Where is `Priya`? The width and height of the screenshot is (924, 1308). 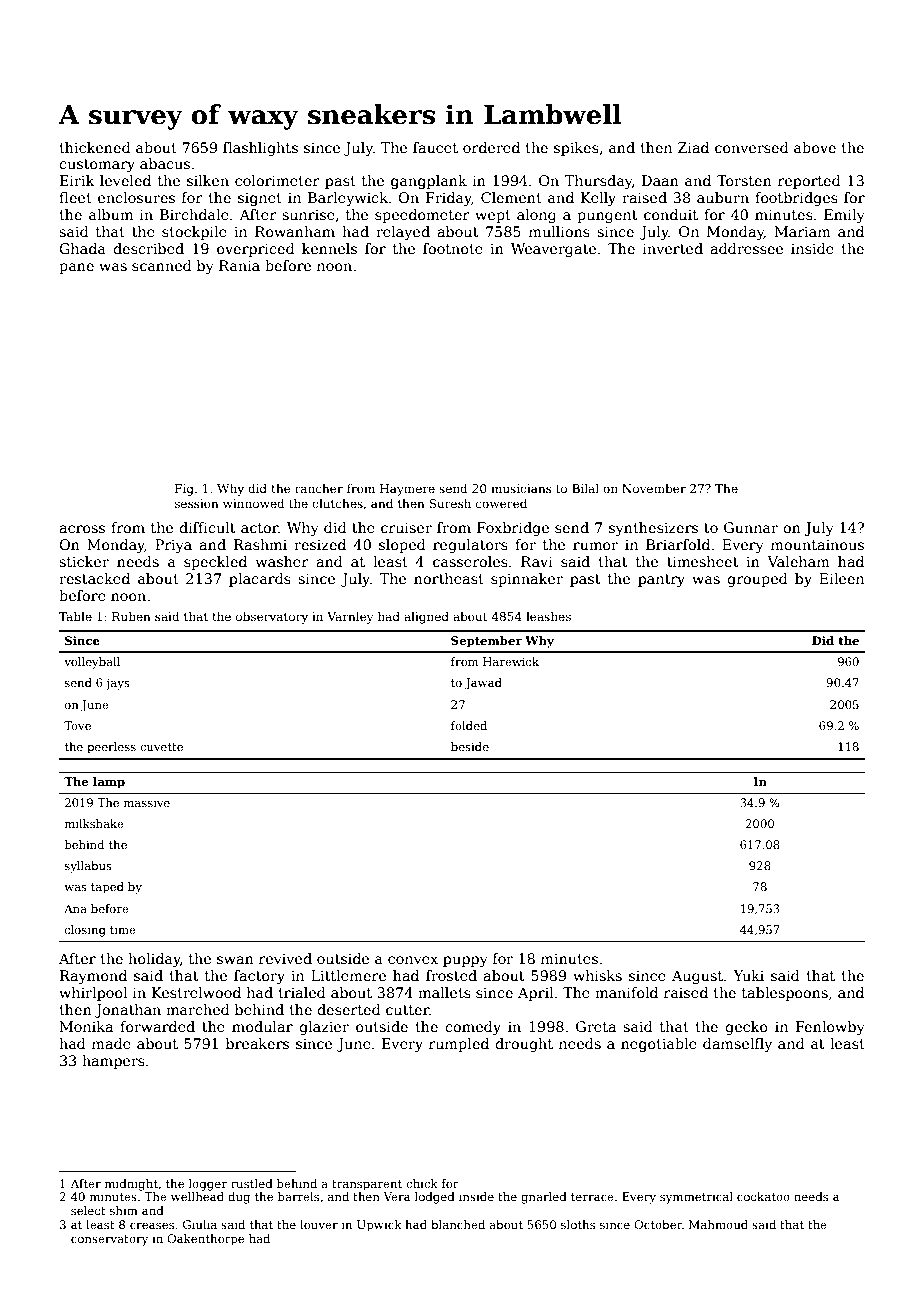 Priya is located at coordinates (173, 546).
